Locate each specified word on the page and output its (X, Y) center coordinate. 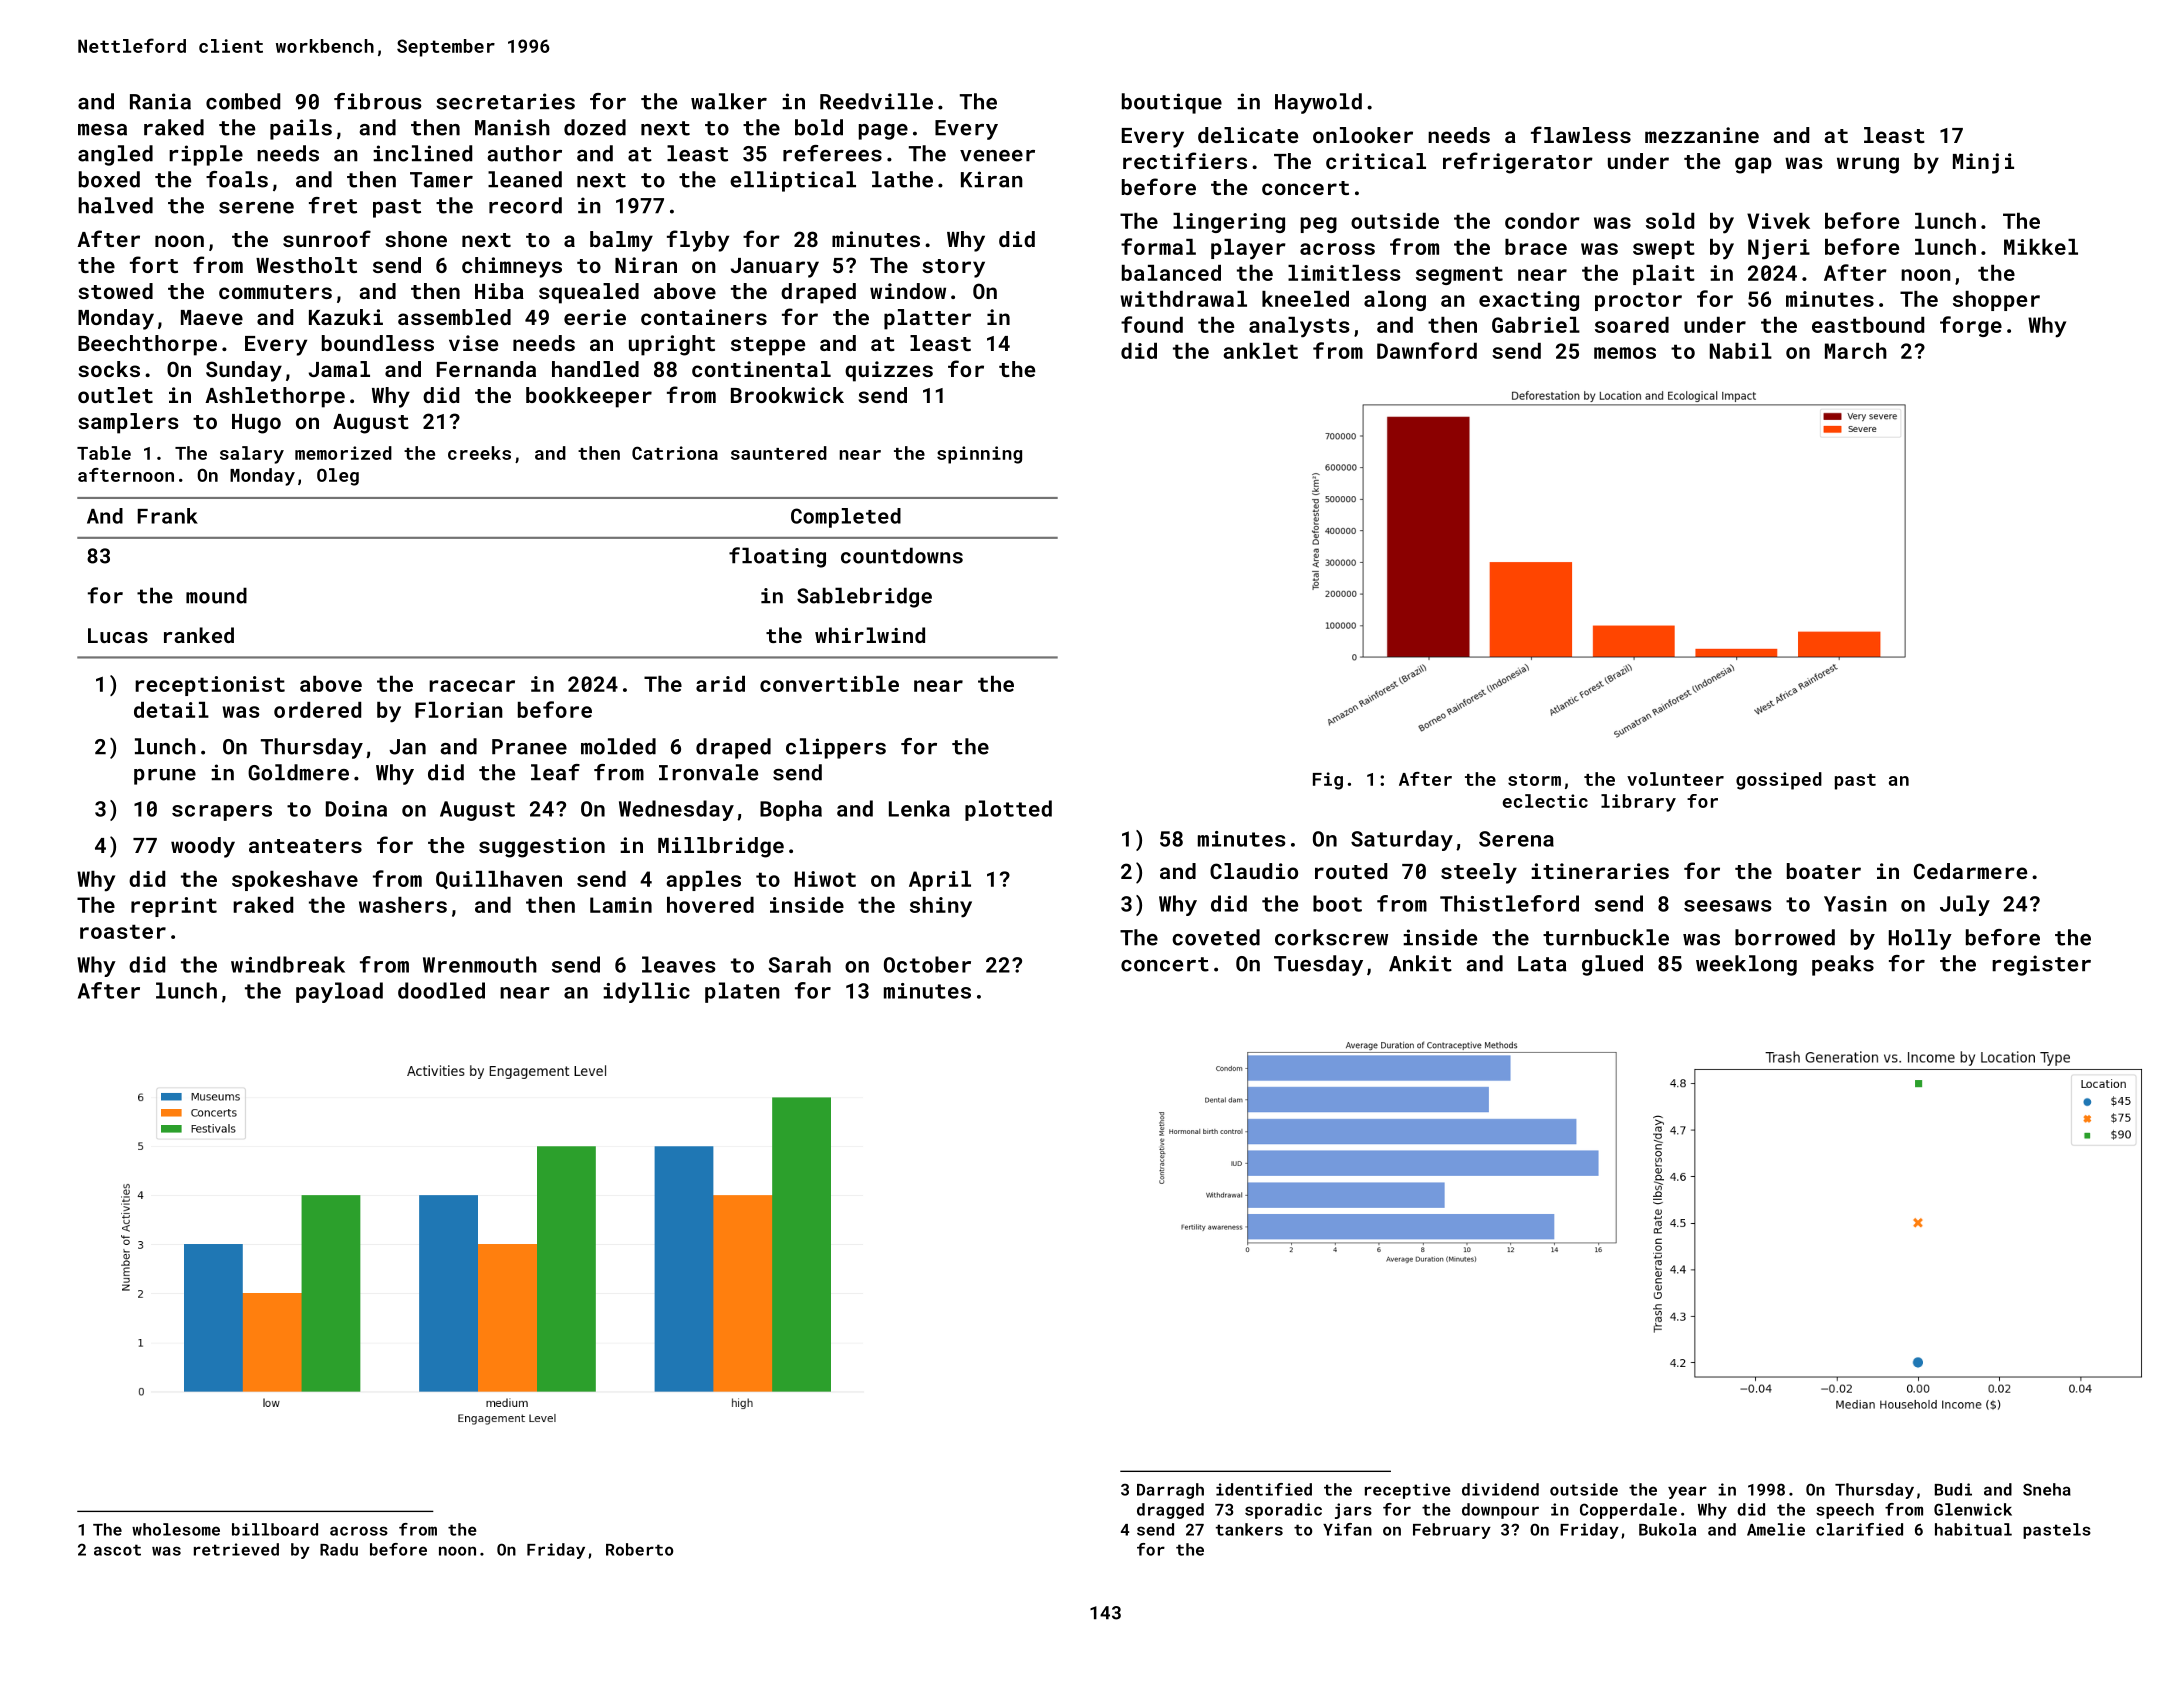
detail (171, 710)
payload (339, 992)
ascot (117, 1550)
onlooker (1363, 135)
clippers (836, 748)
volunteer (1675, 779)
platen (742, 992)
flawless (1581, 134)
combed (243, 101)
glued (1612, 965)
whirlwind (870, 635)
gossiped (1779, 781)
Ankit (1420, 963)
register (2041, 965)
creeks (479, 453)
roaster (123, 931)
